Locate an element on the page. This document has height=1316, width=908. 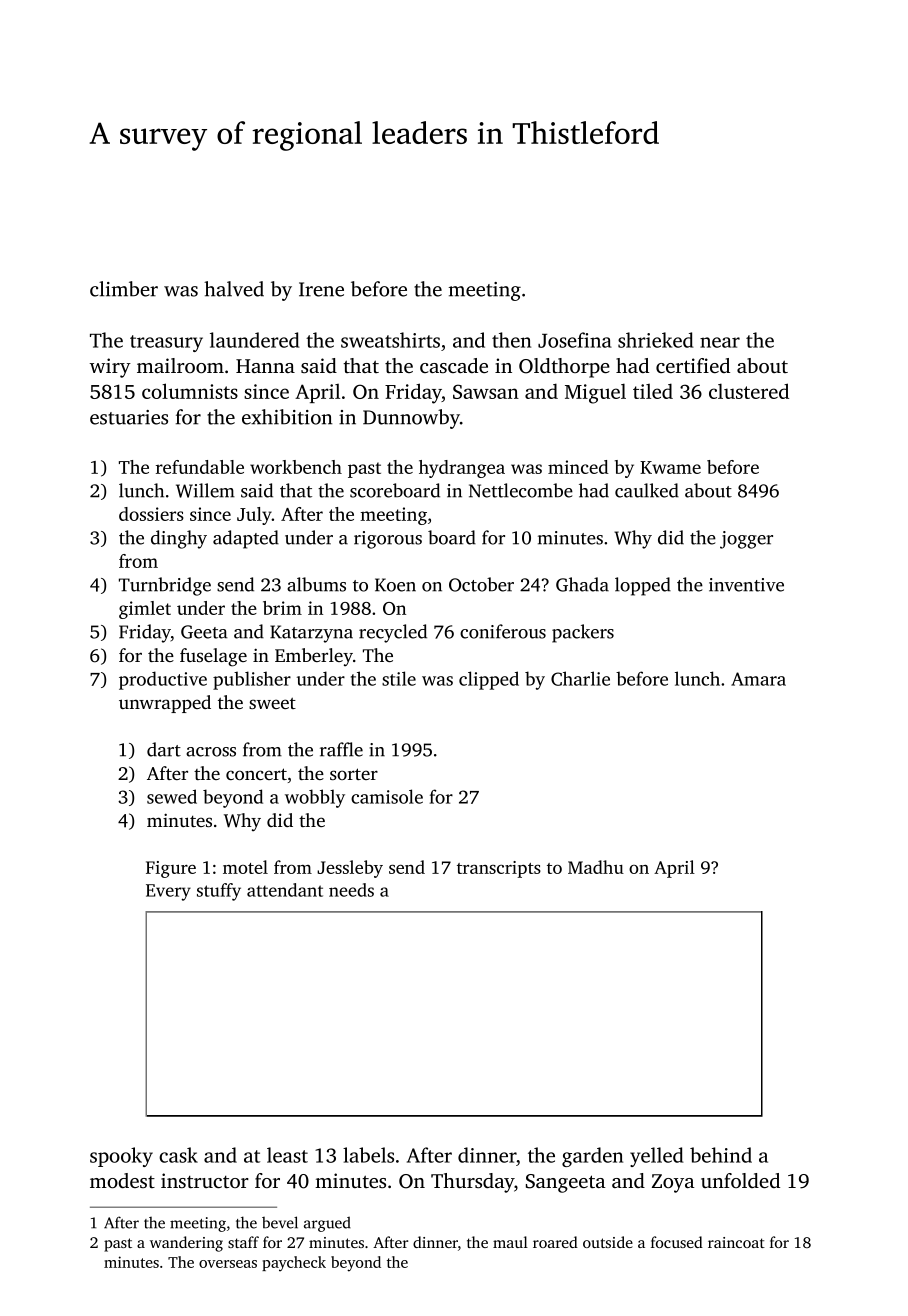
Figure is located at coordinates (171, 869).
